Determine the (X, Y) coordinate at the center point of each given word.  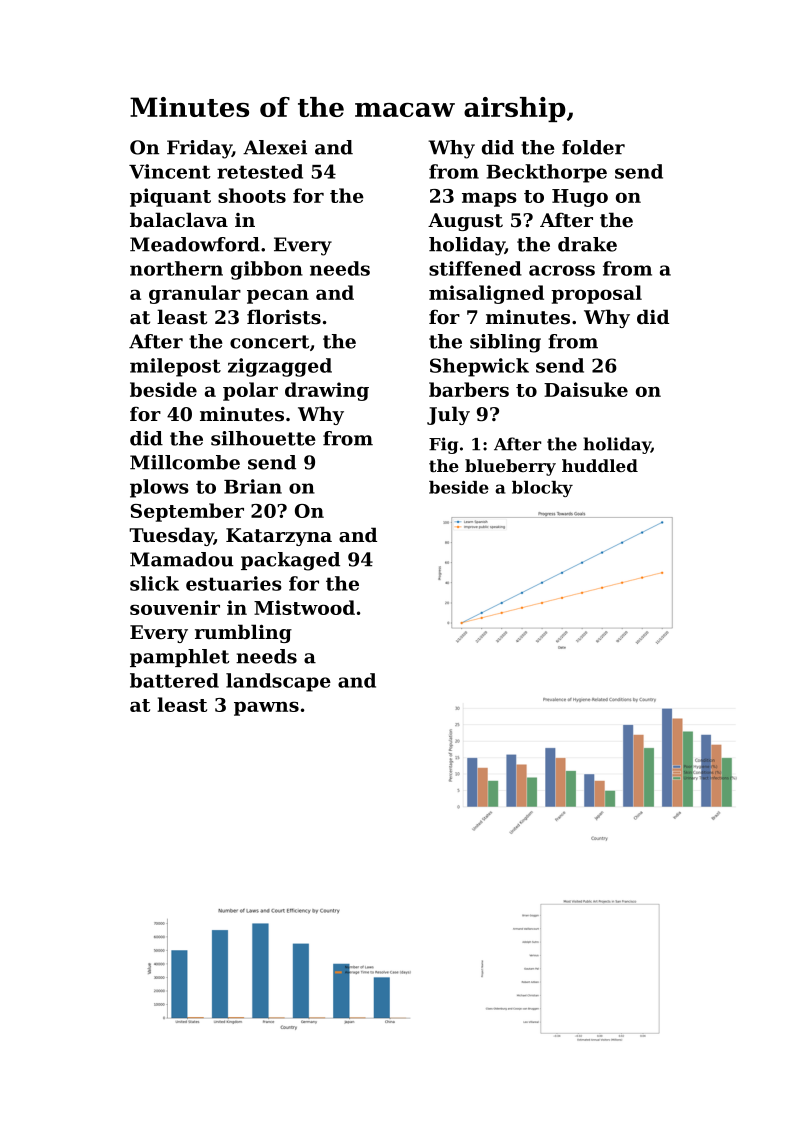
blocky (542, 489)
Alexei (275, 147)
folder (593, 147)
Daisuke (586, 389)
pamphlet (180, 658)
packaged (290, 561)
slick (154, 583)
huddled (600, 465)
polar (250, 391)
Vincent (170, 171)
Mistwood (304, 607)
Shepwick (479, 367)
